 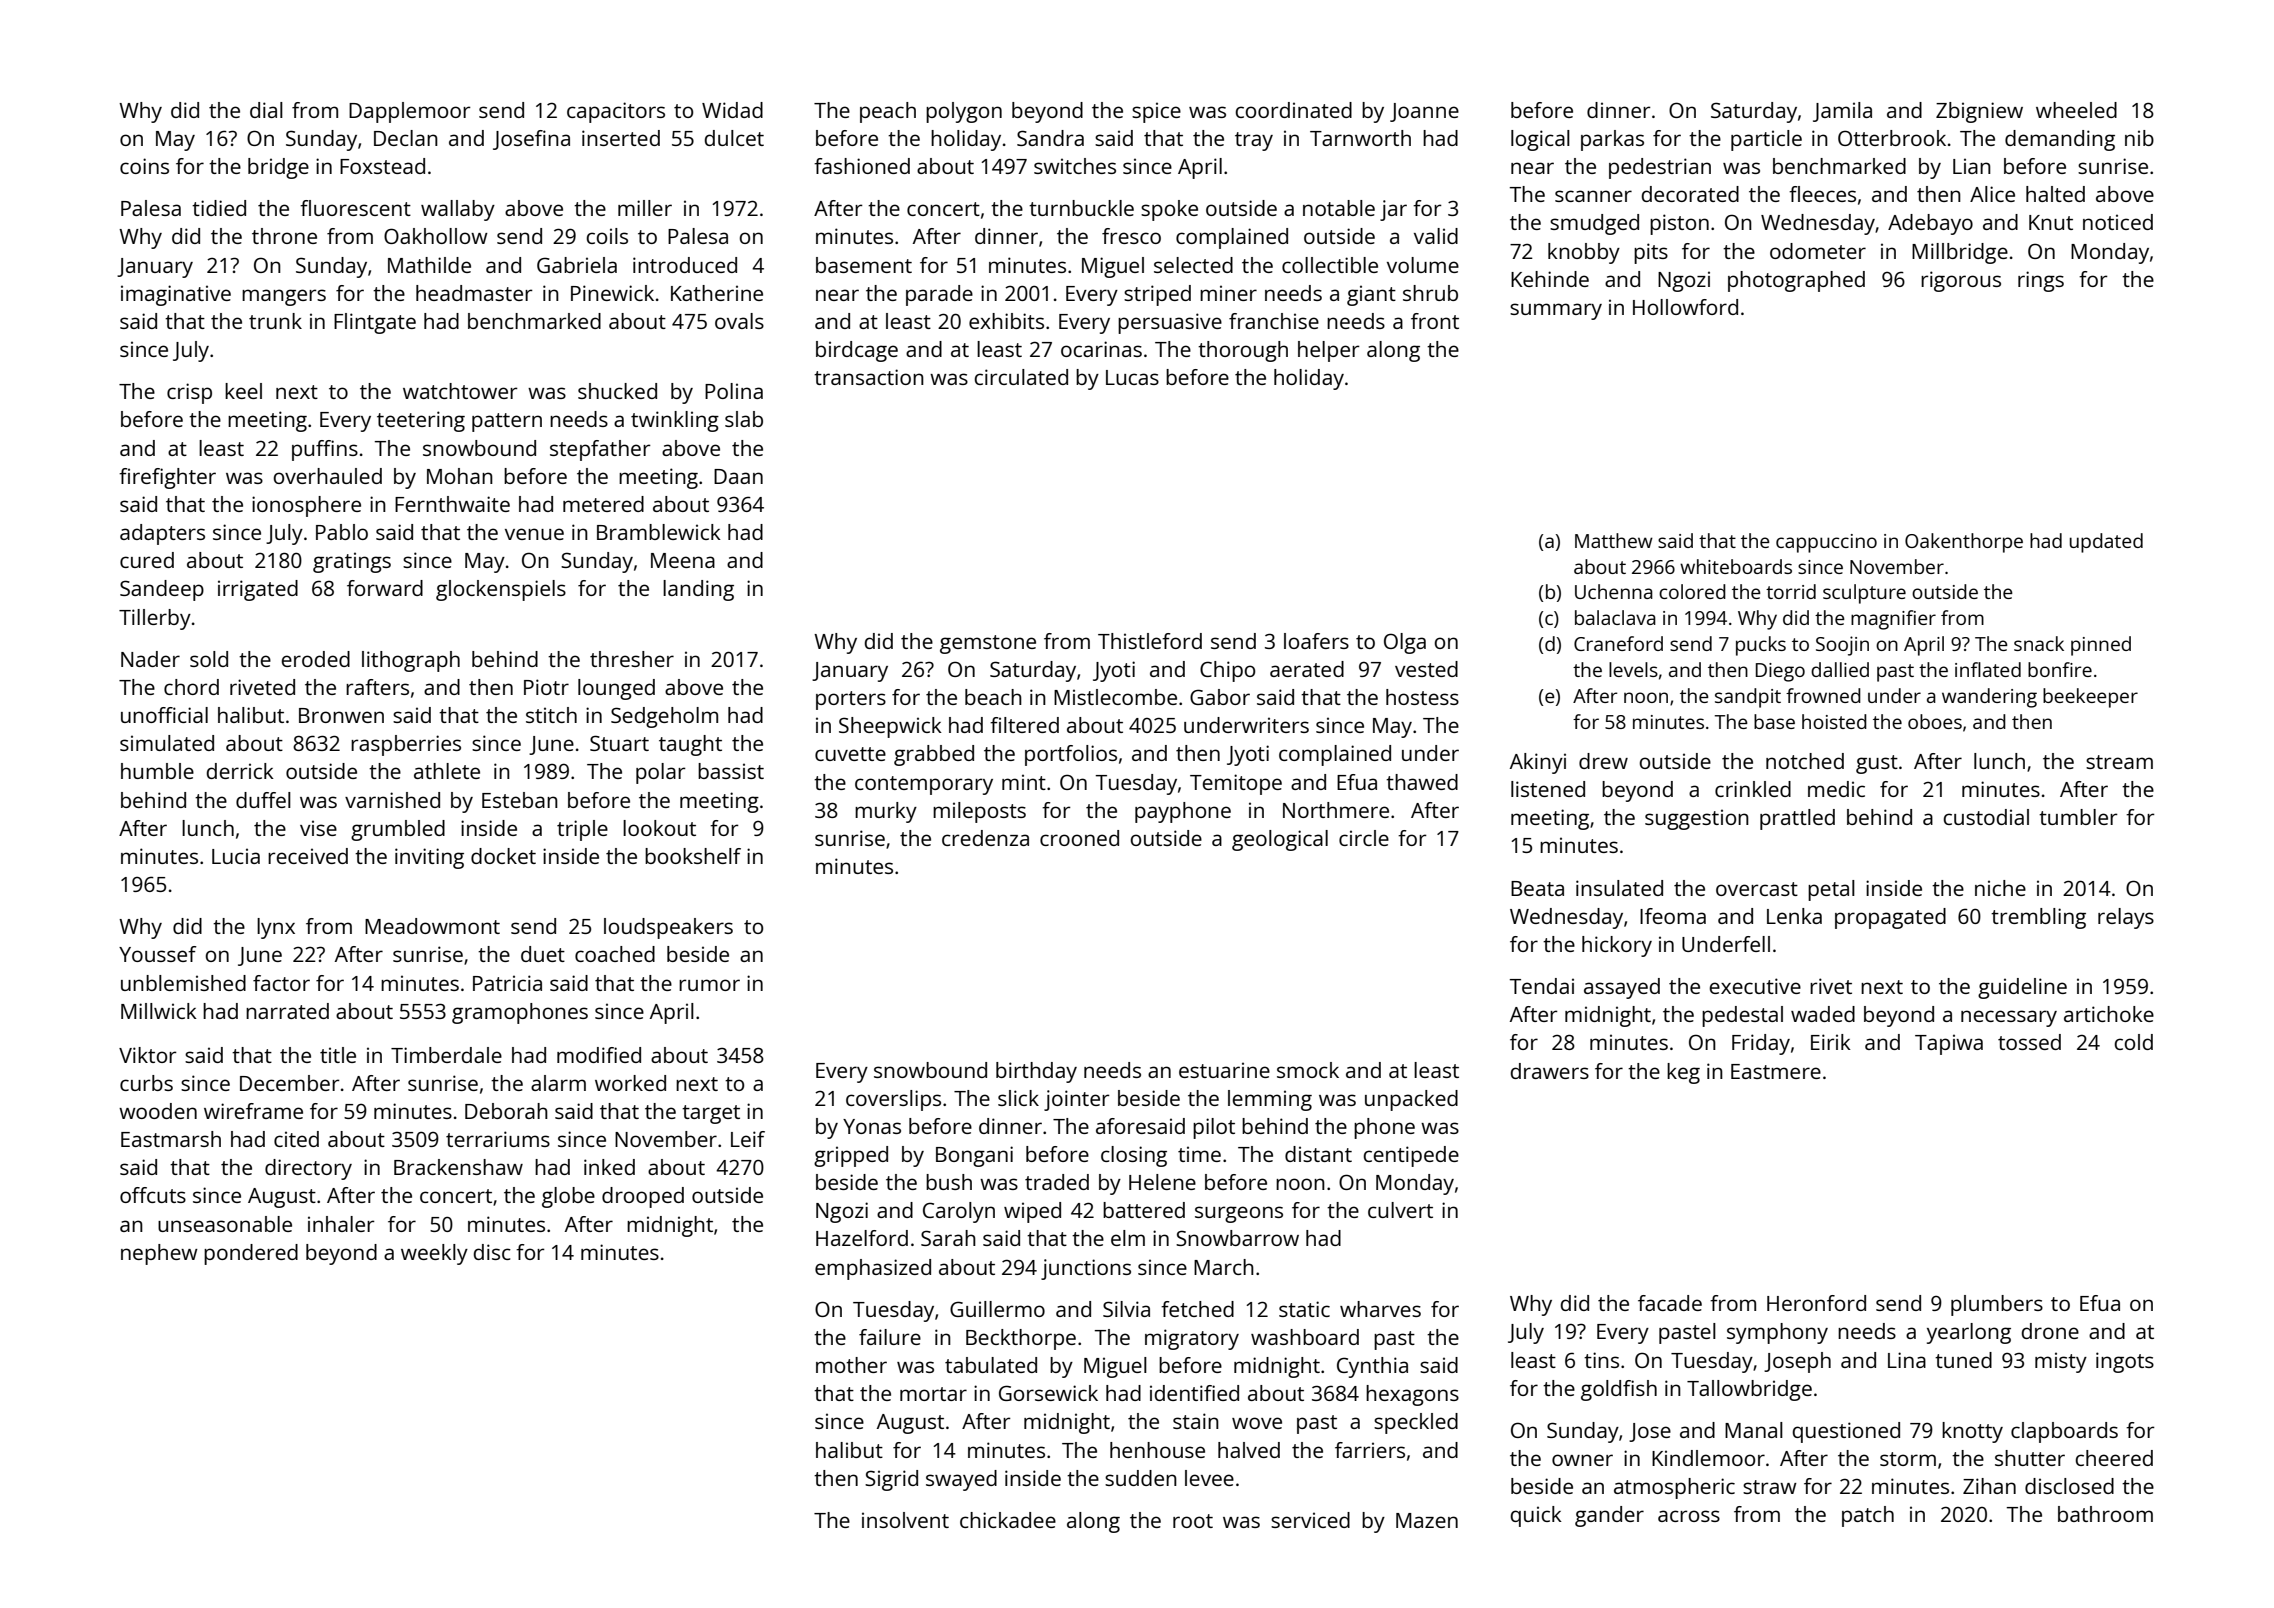 What do you see at coordinates (1685, 307) in the image?
I see `Hollowford` at bounding box center [1685, 307].
